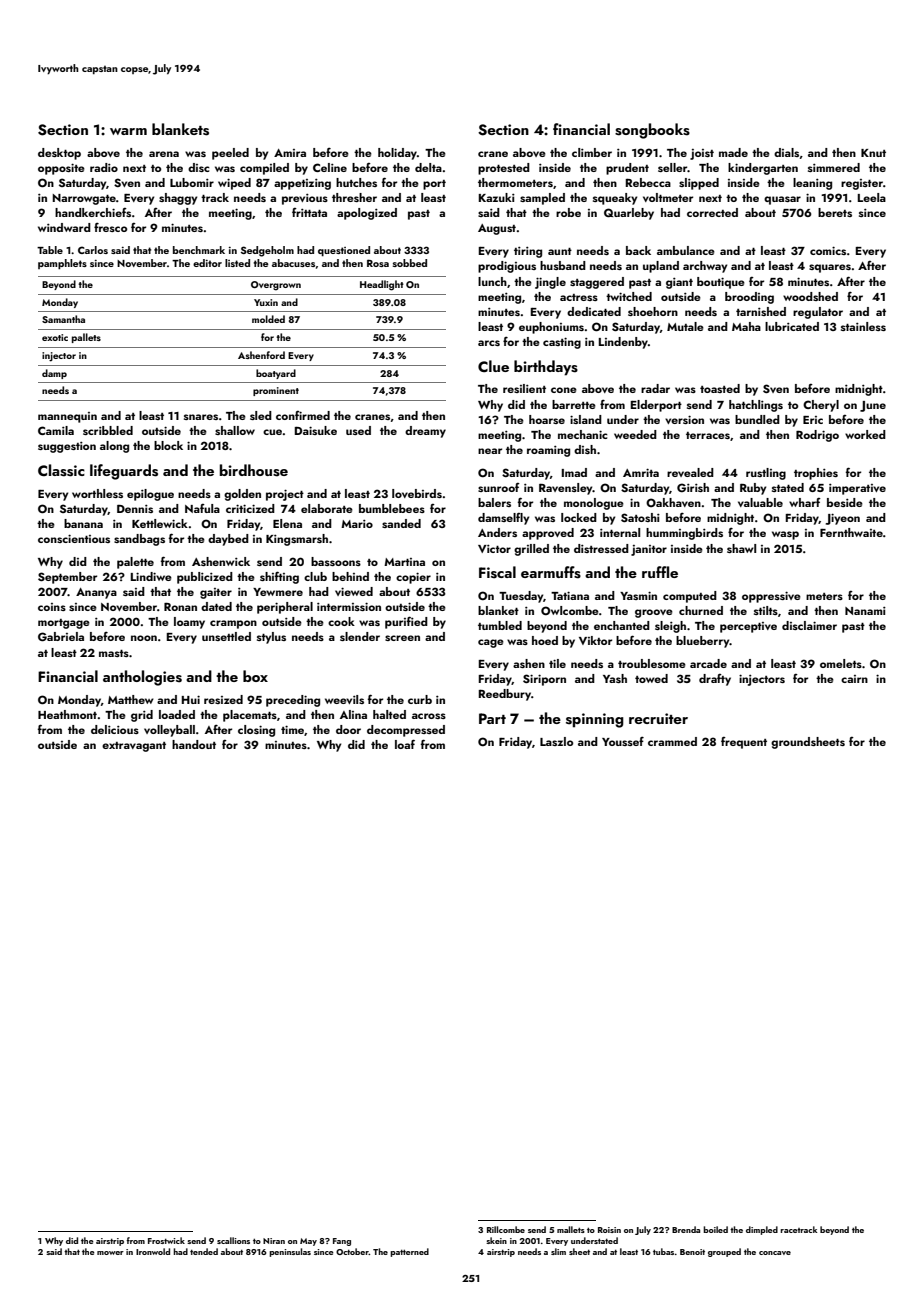 This image has height=1308, width=924. I want to click on songbooks, so click(652, 131).
